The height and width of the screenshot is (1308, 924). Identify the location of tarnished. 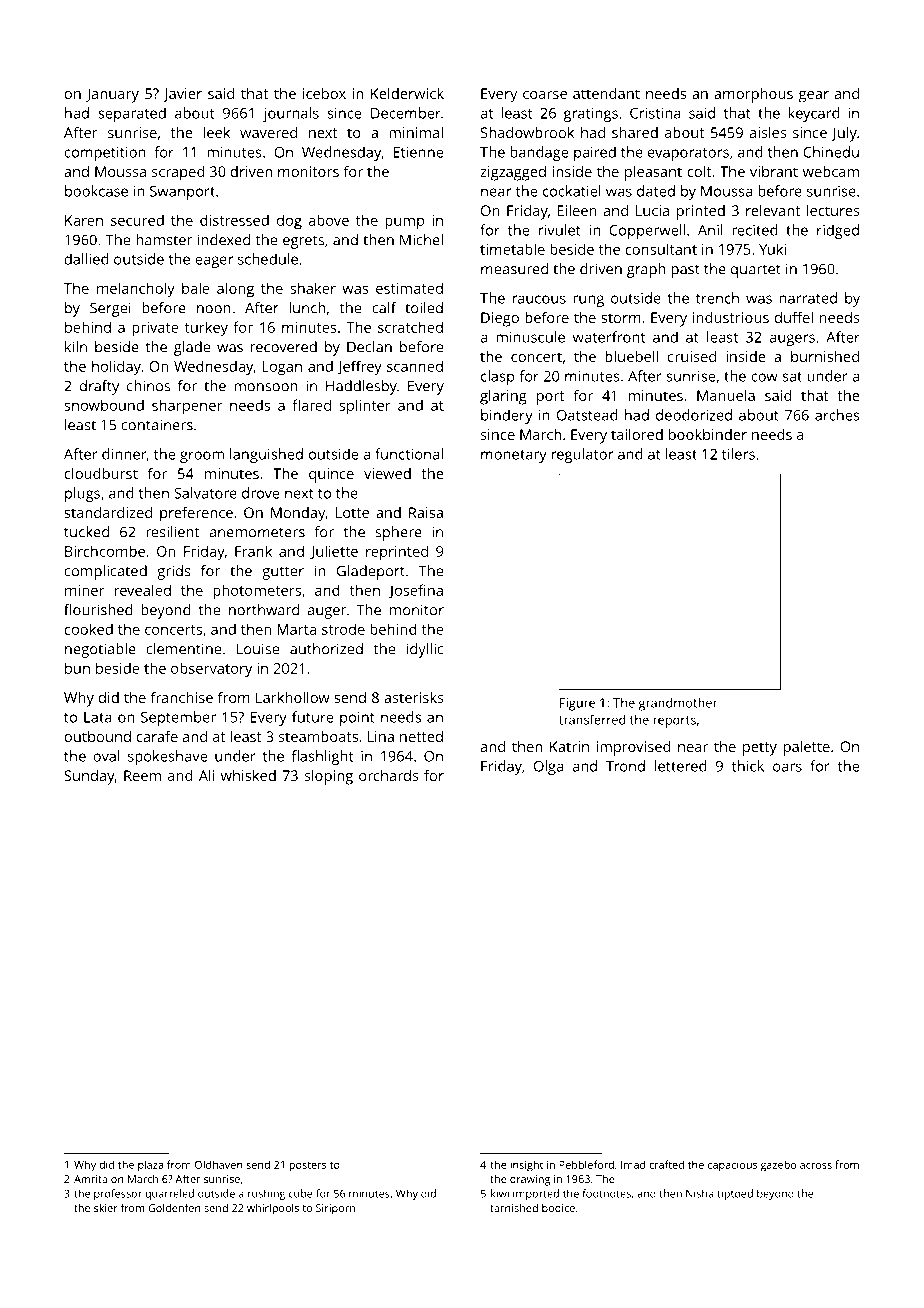
(514, 1208).
